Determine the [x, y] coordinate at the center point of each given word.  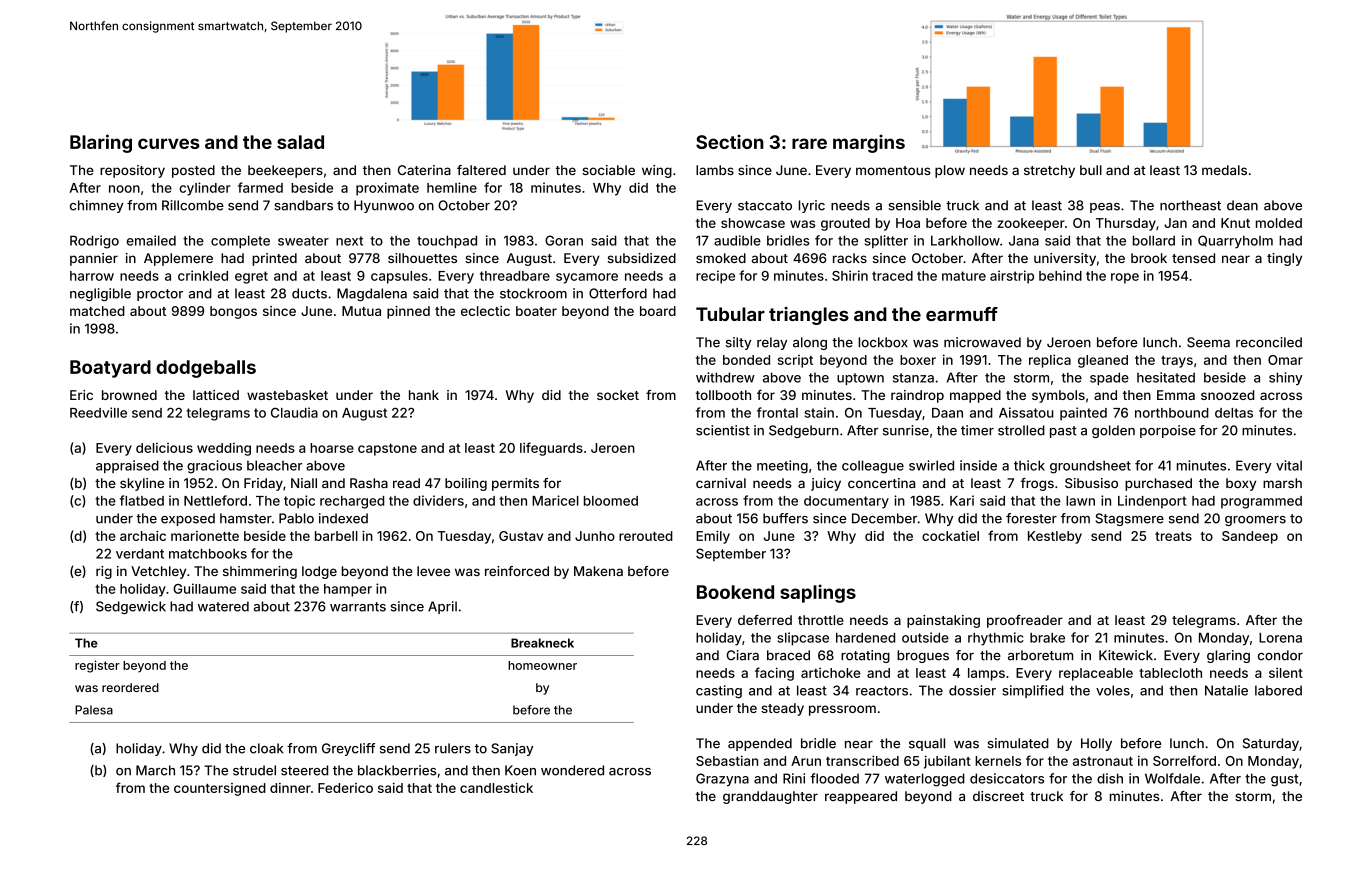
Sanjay [512, 749]
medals [1224, 170]
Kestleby [1055, 537]
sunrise [906, 430]
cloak [266, 748]
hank [424, 395]
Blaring [101, 143]
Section [730, 141]
